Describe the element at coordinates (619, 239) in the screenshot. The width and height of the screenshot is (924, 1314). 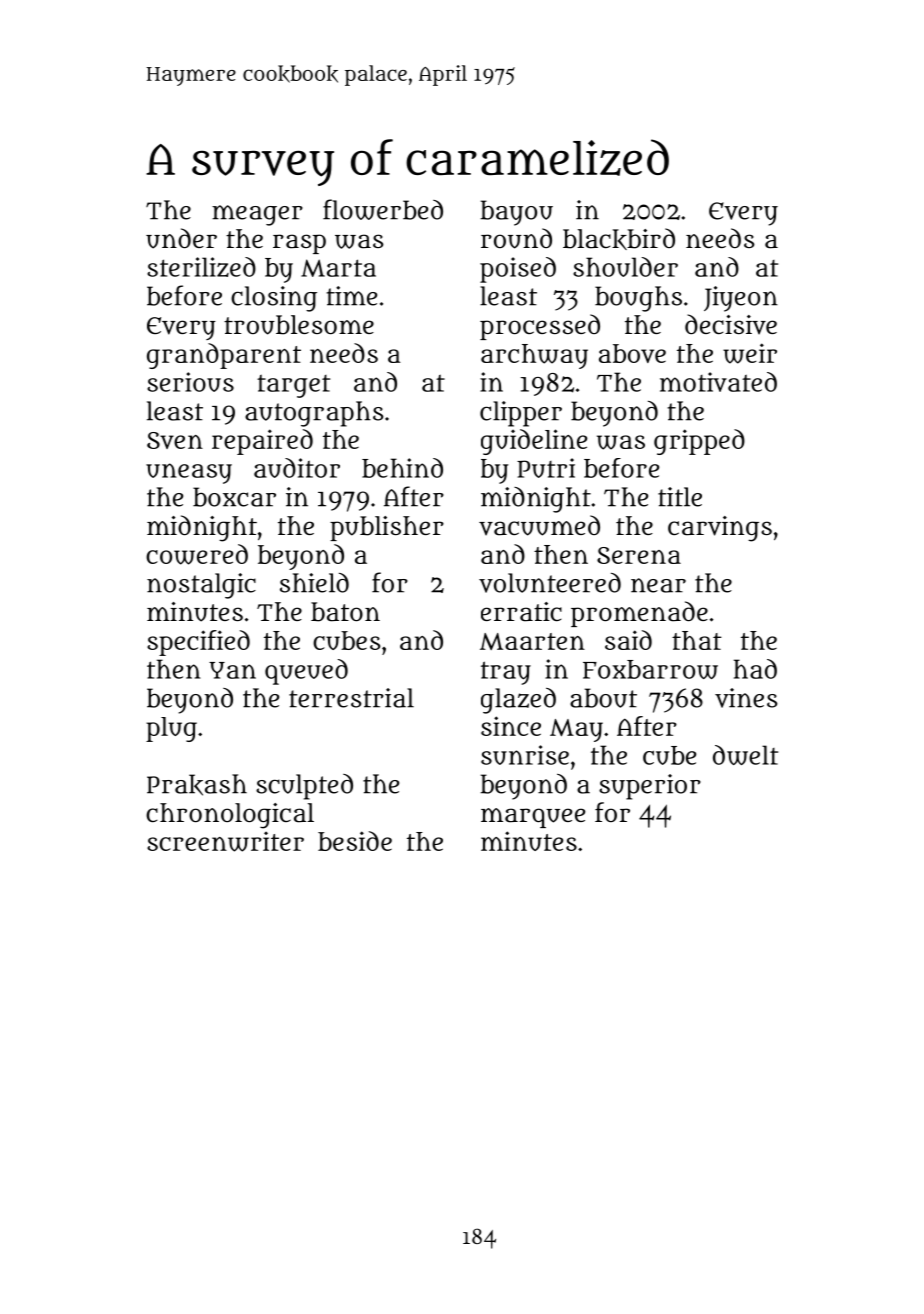
I see `blackbird` at that location.
